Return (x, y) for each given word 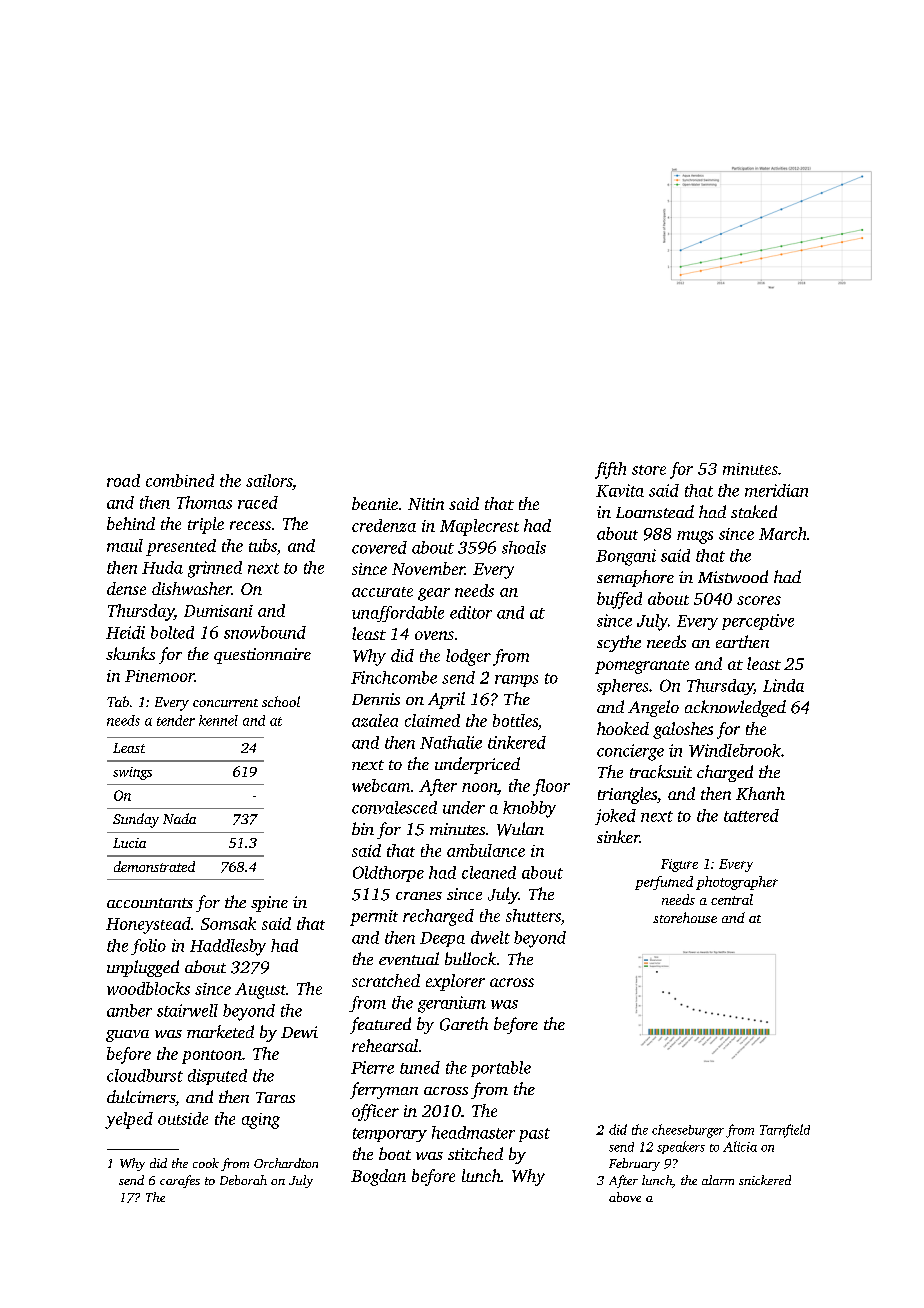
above (625, 1197)
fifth (610, 470)
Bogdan (378, 1177)
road (123, 480)
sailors (269, 480)
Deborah (243, 1180)
